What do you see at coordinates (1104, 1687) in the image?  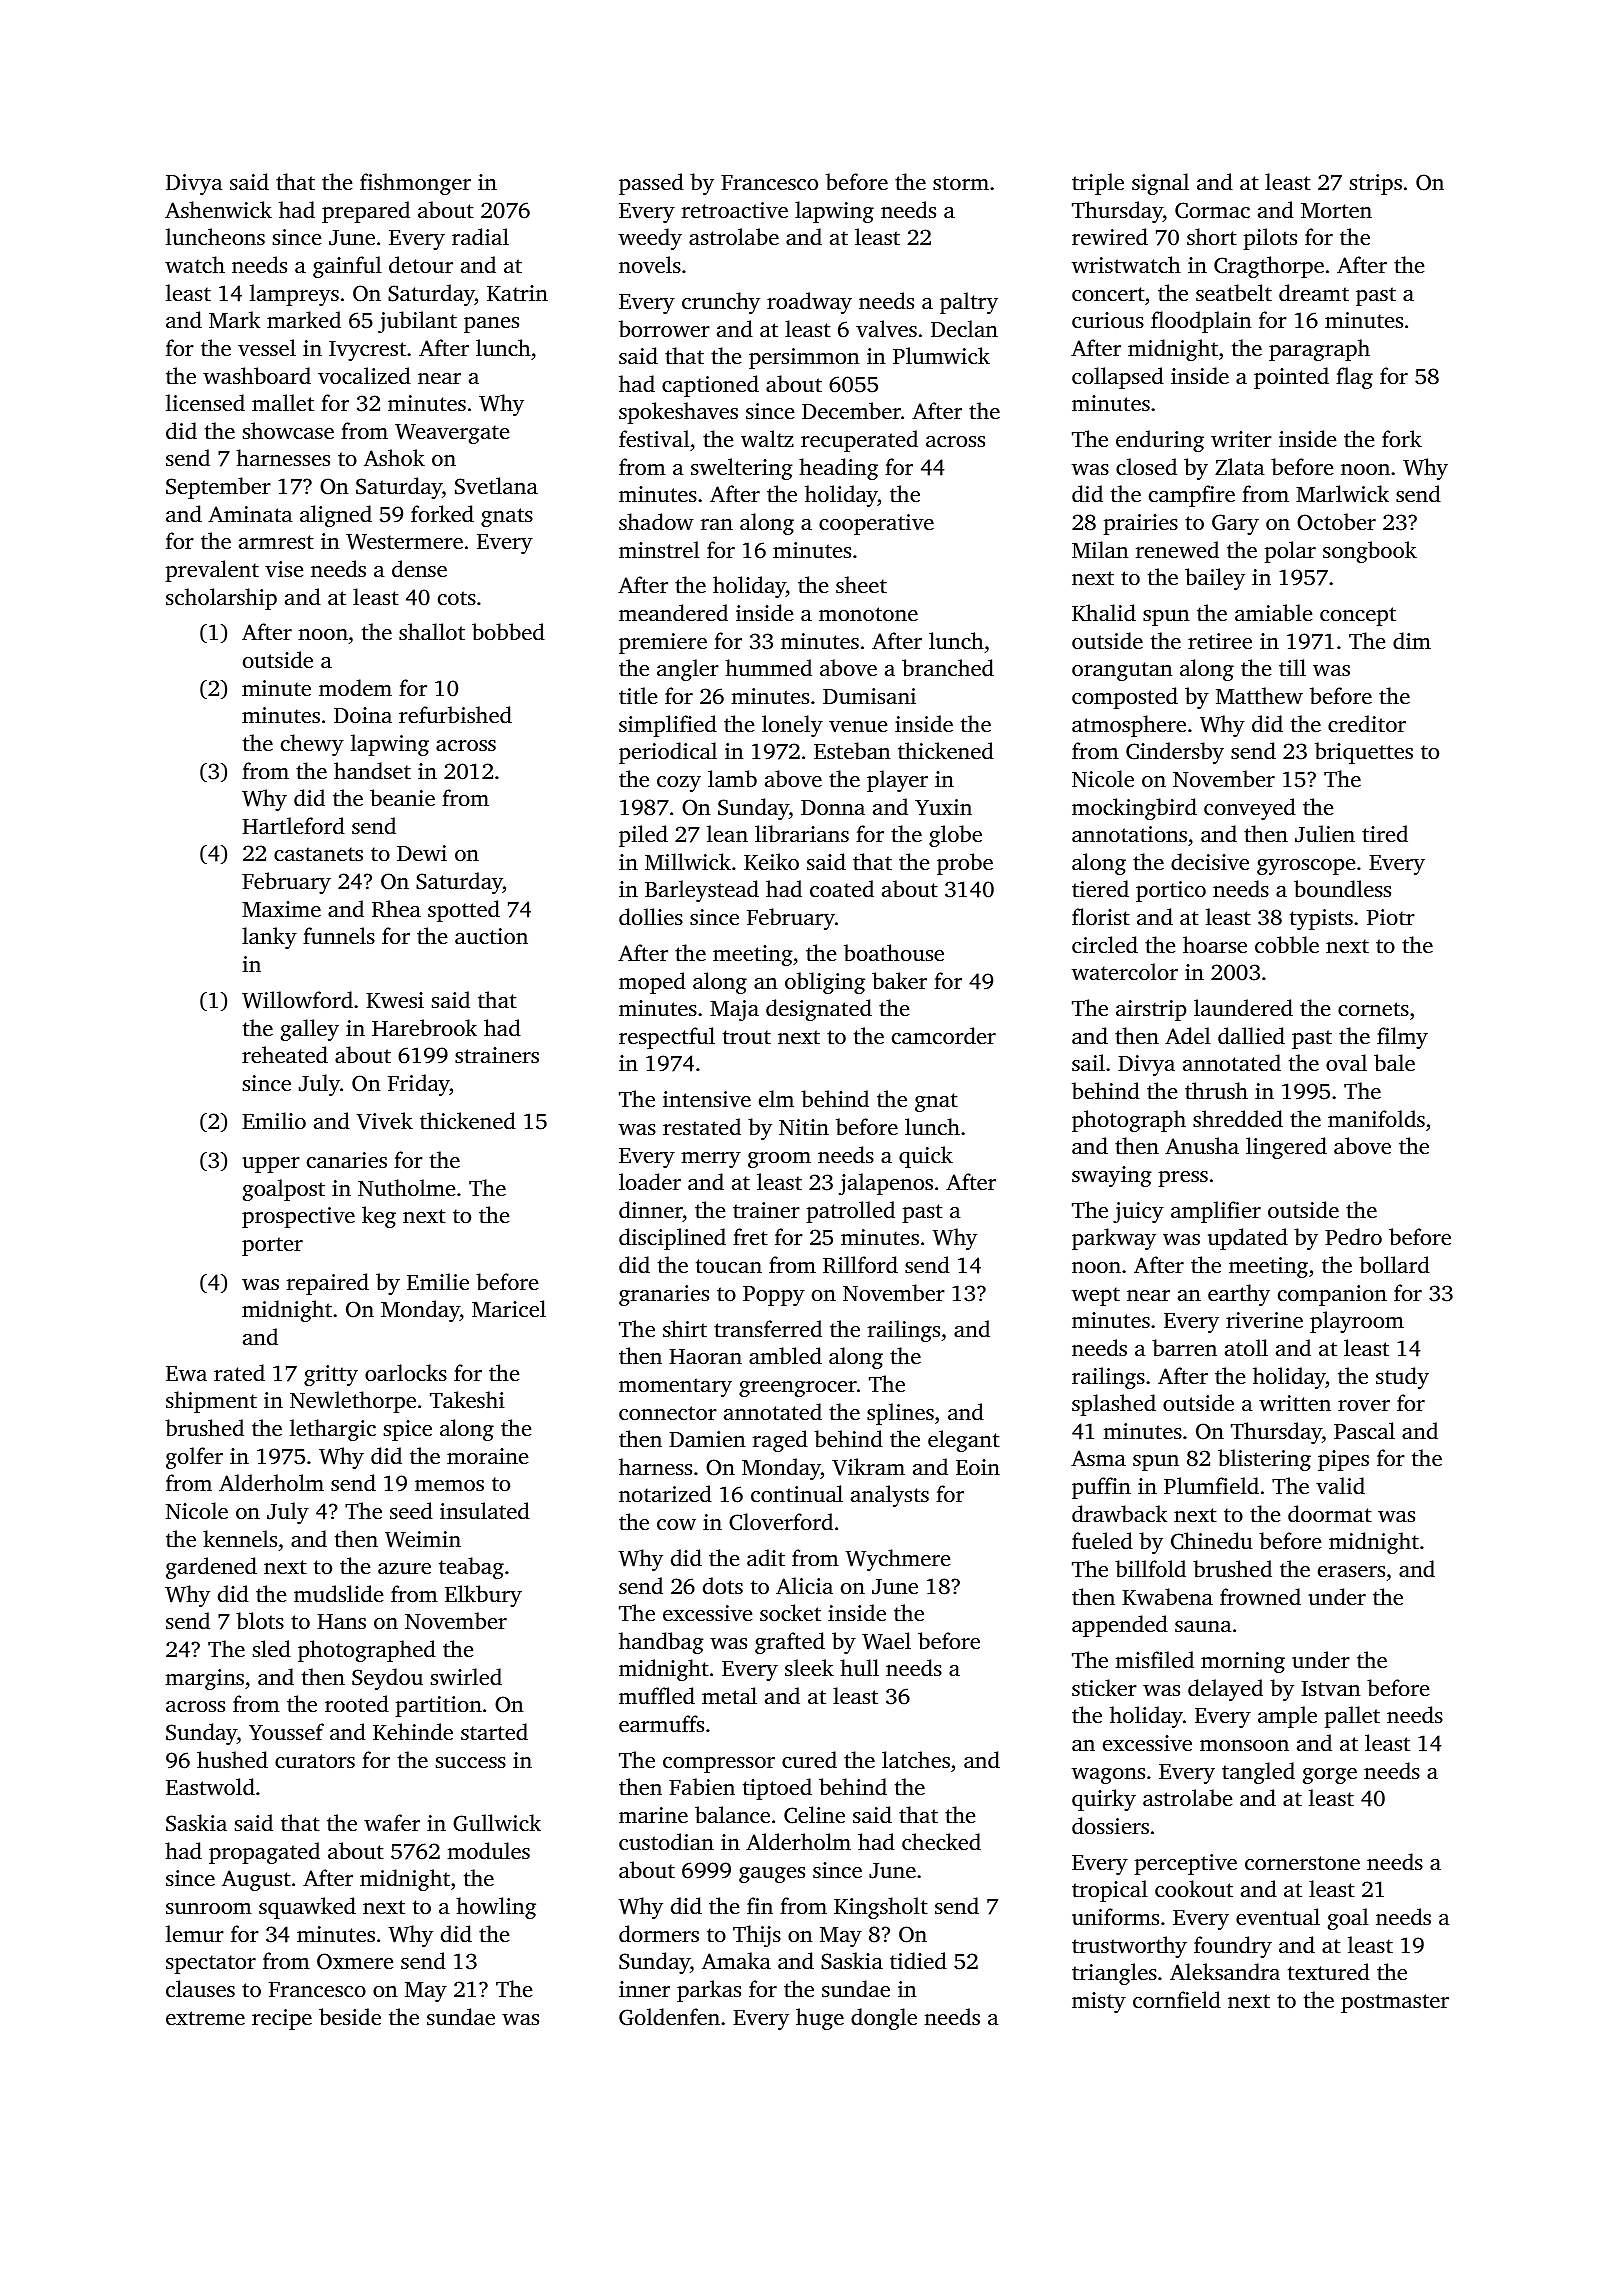 I see `sticker` at bounding box center [1104, 1687].
